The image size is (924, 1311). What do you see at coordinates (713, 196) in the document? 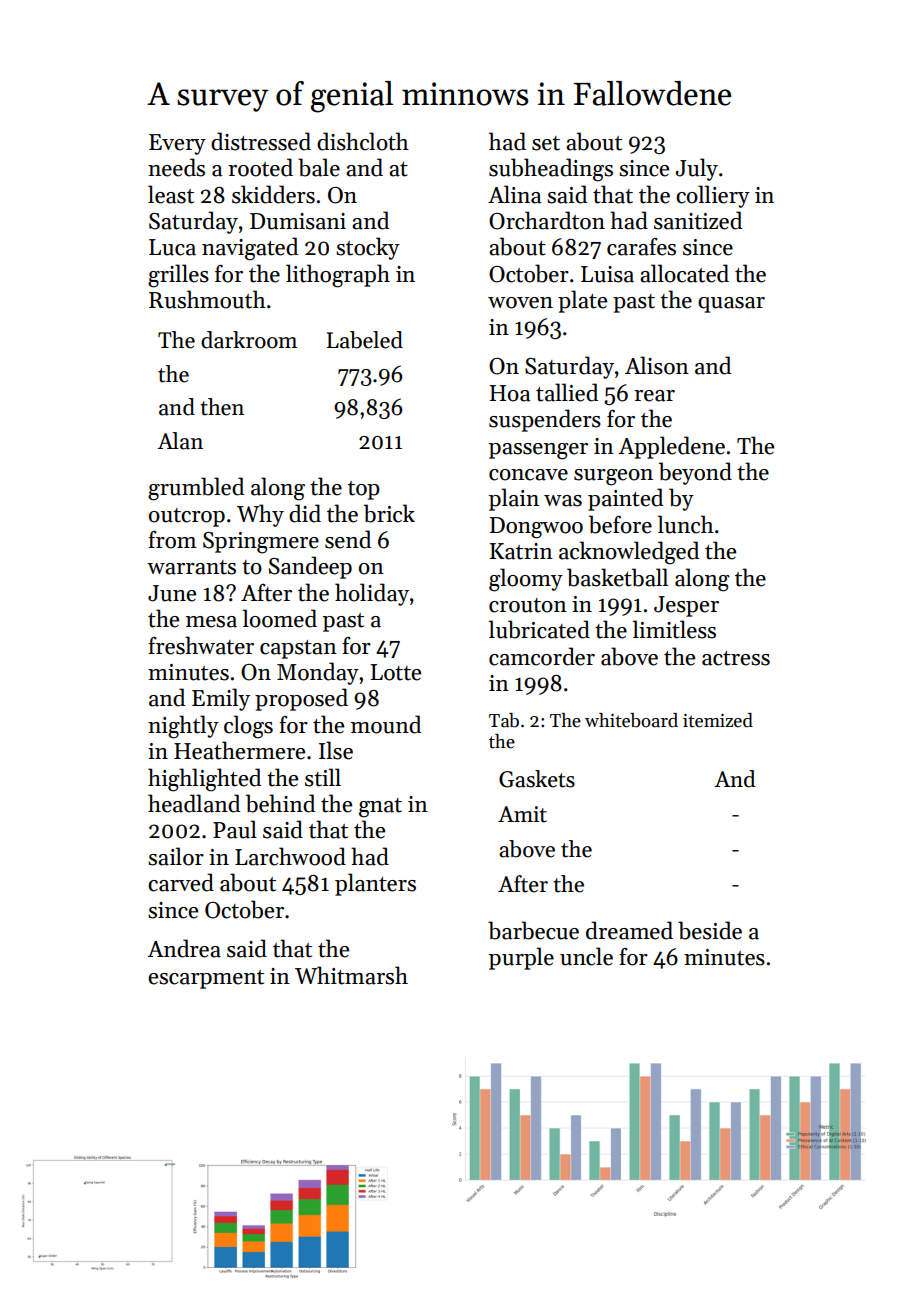
I see `colliery` at bounding box center [713, 196].
